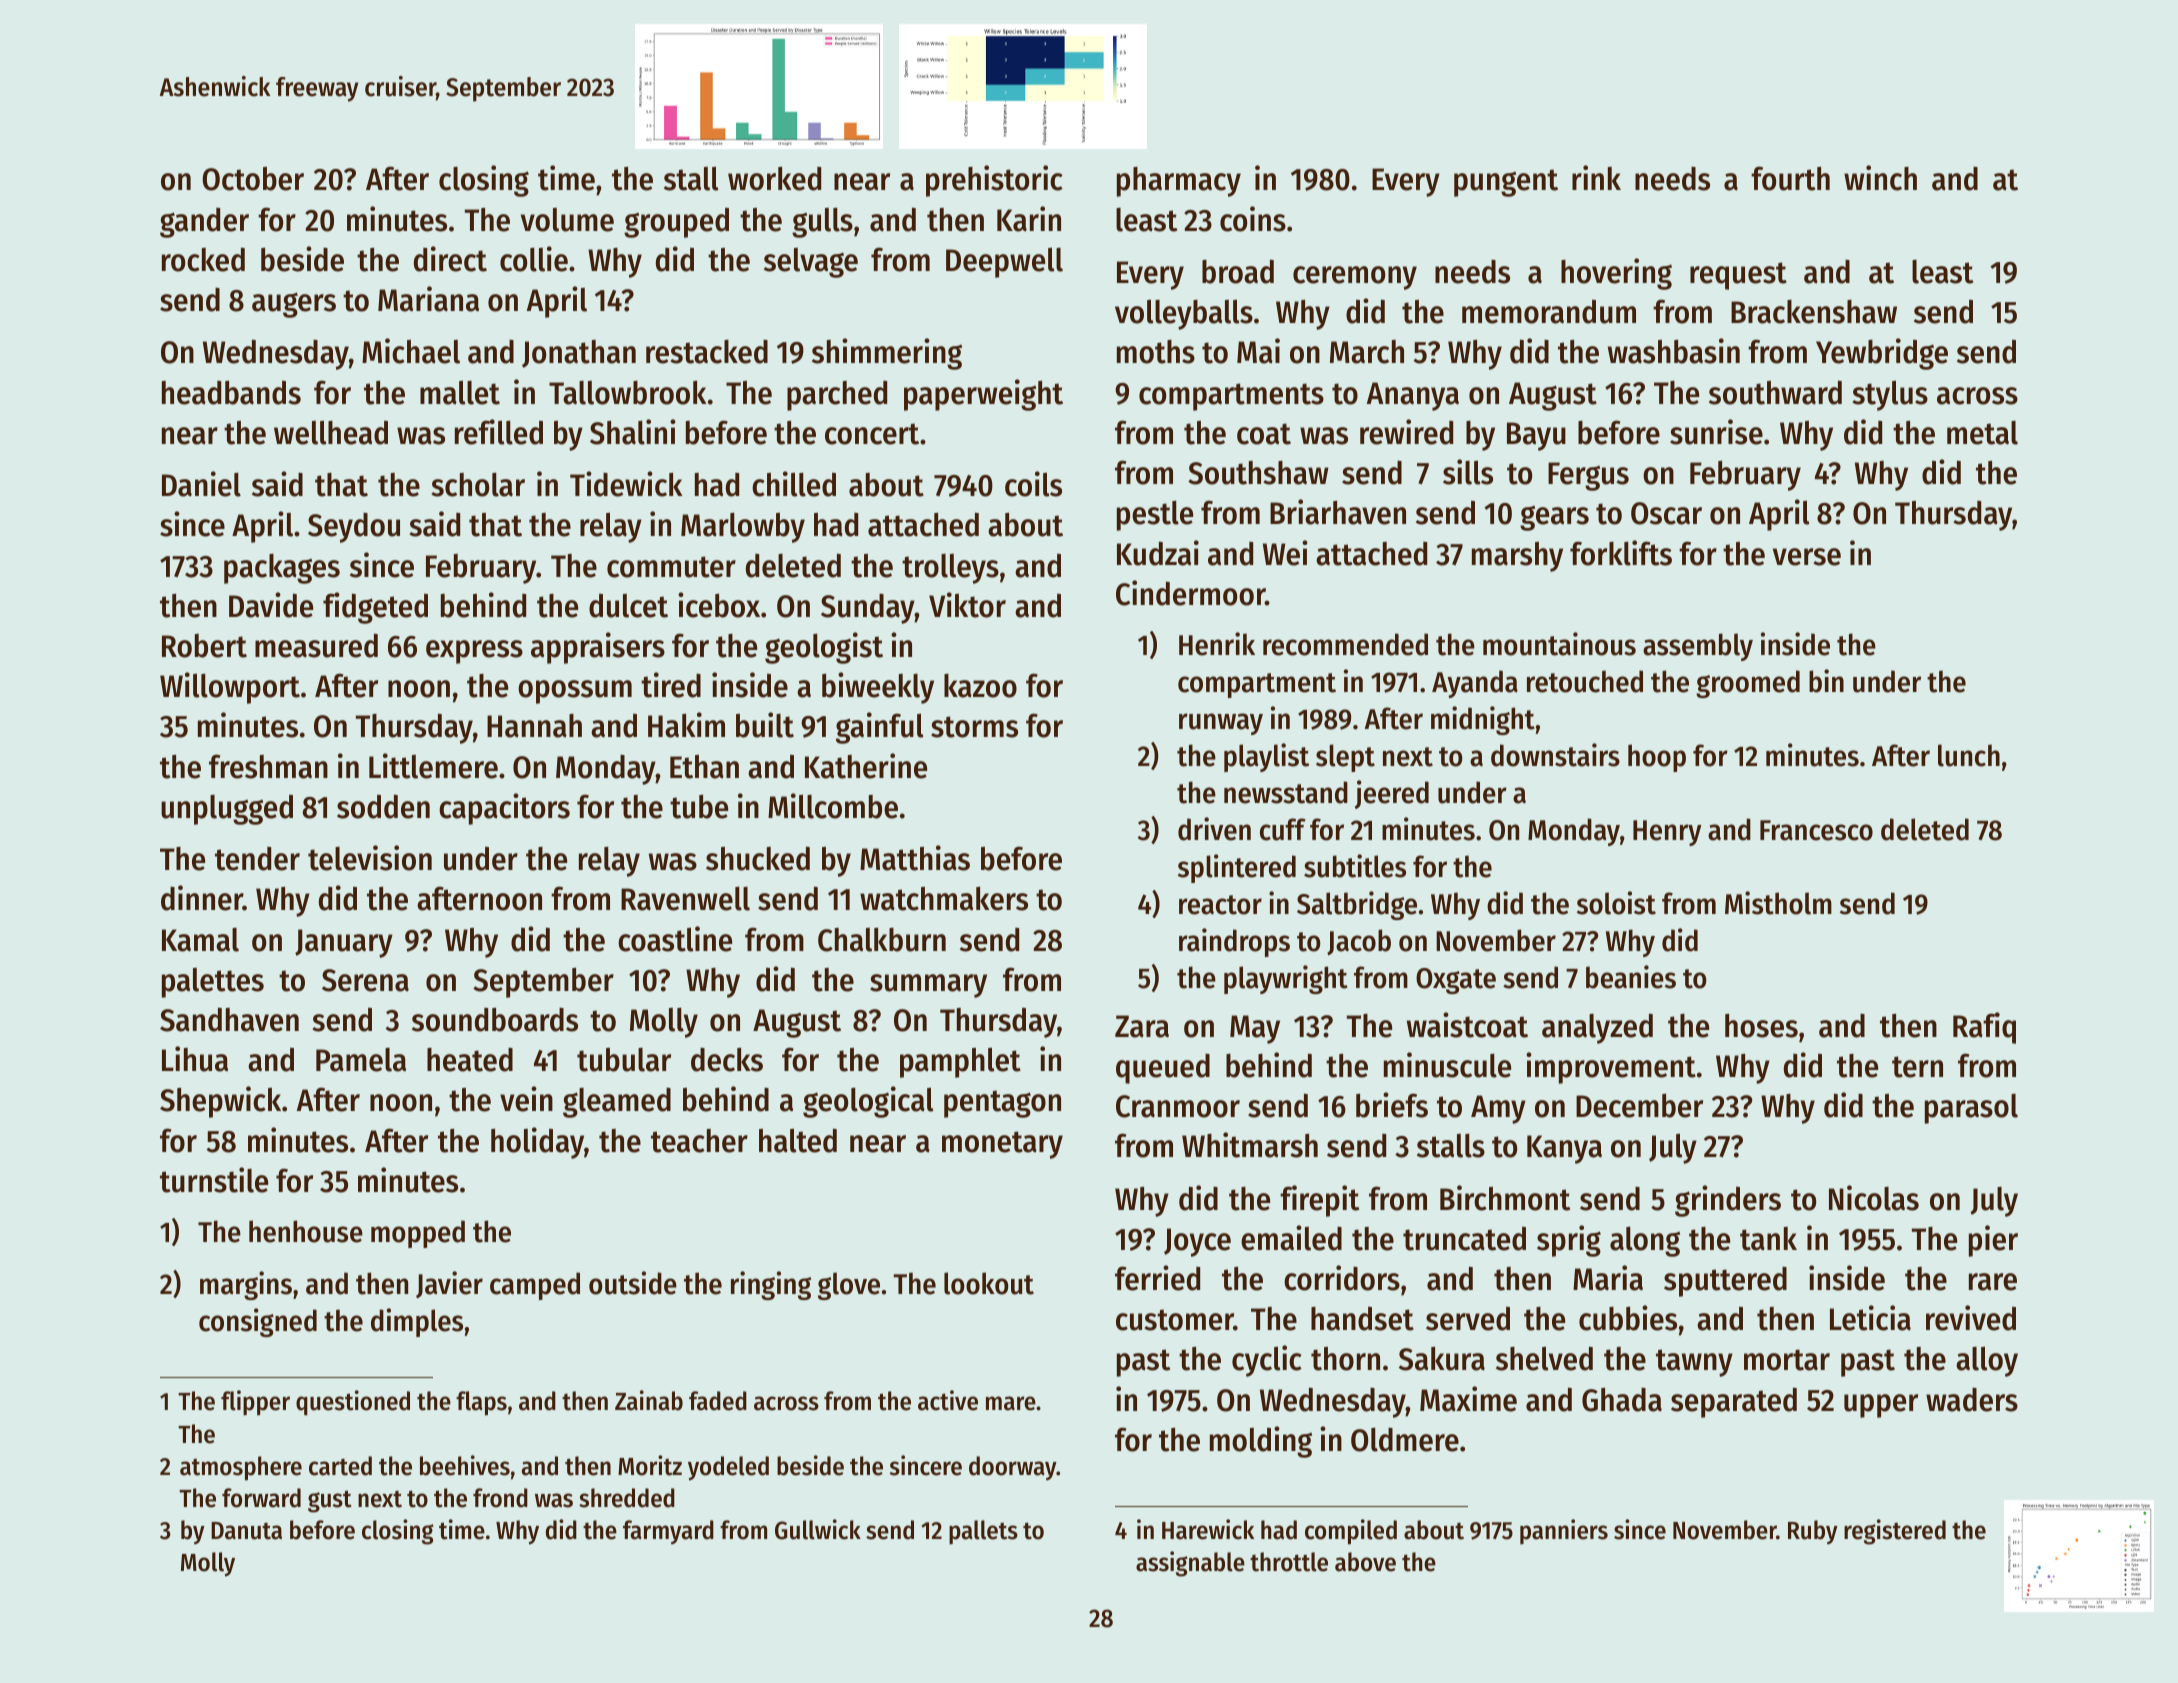 Image resolution: width=2178 pixels, height=1683 pixels. What do you see at coordinates (1698, 647) in the document?
I see `assembly` at bounding box center [1698, 647].
